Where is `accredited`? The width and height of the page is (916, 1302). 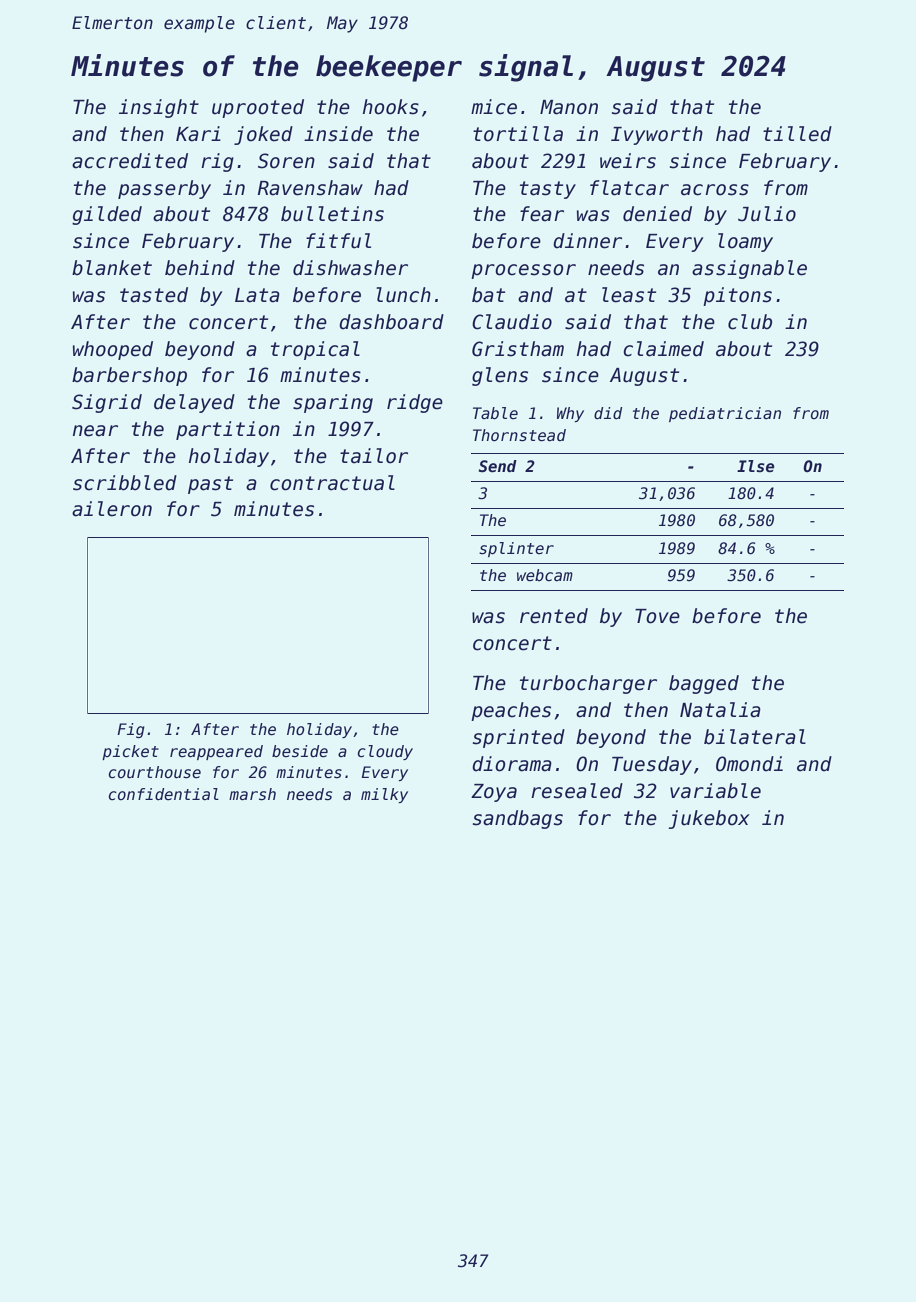
accredited is located at coordinates (130, 161).
